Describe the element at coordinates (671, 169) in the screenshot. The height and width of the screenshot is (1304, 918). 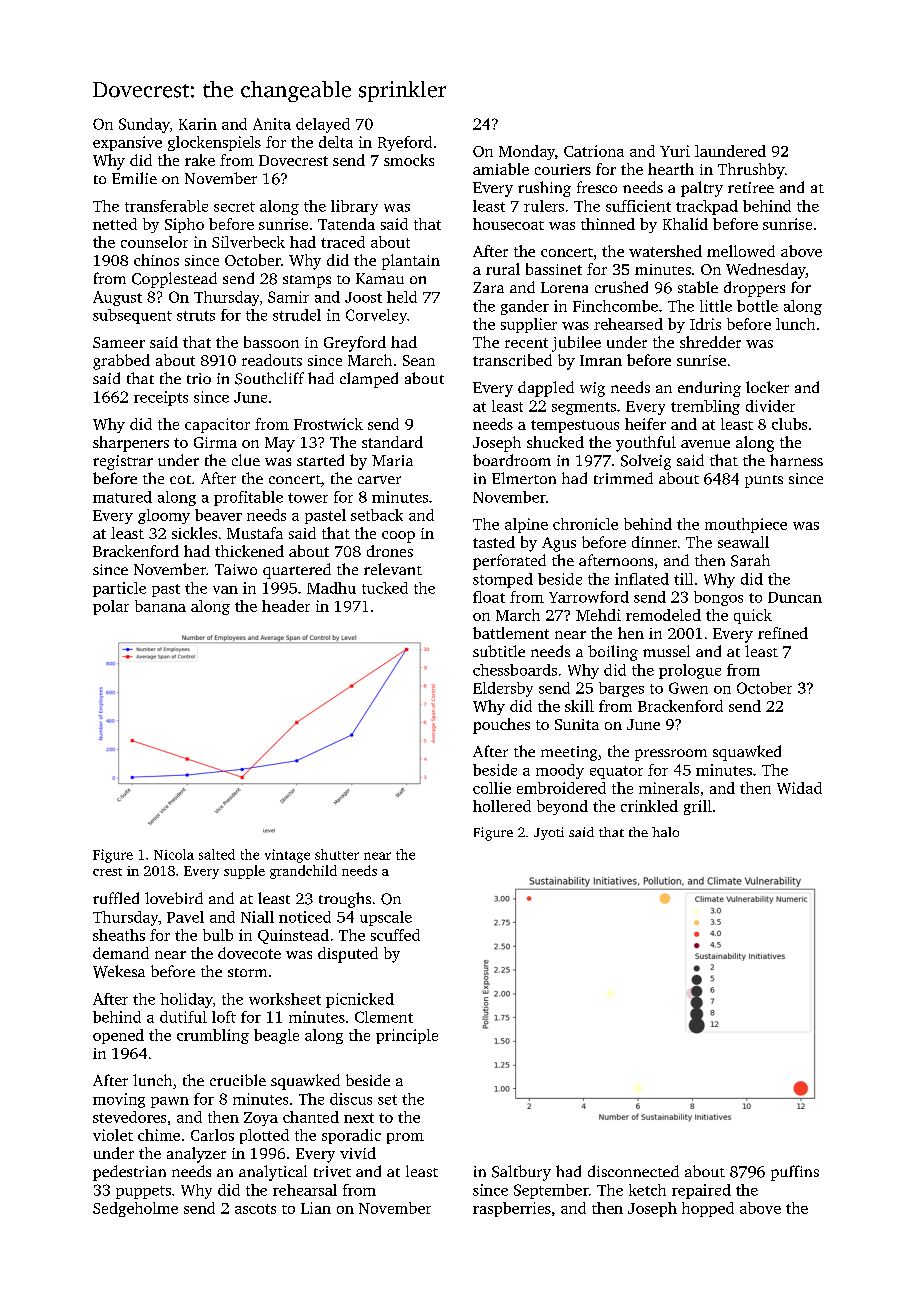
I see `hearth` at that location.
